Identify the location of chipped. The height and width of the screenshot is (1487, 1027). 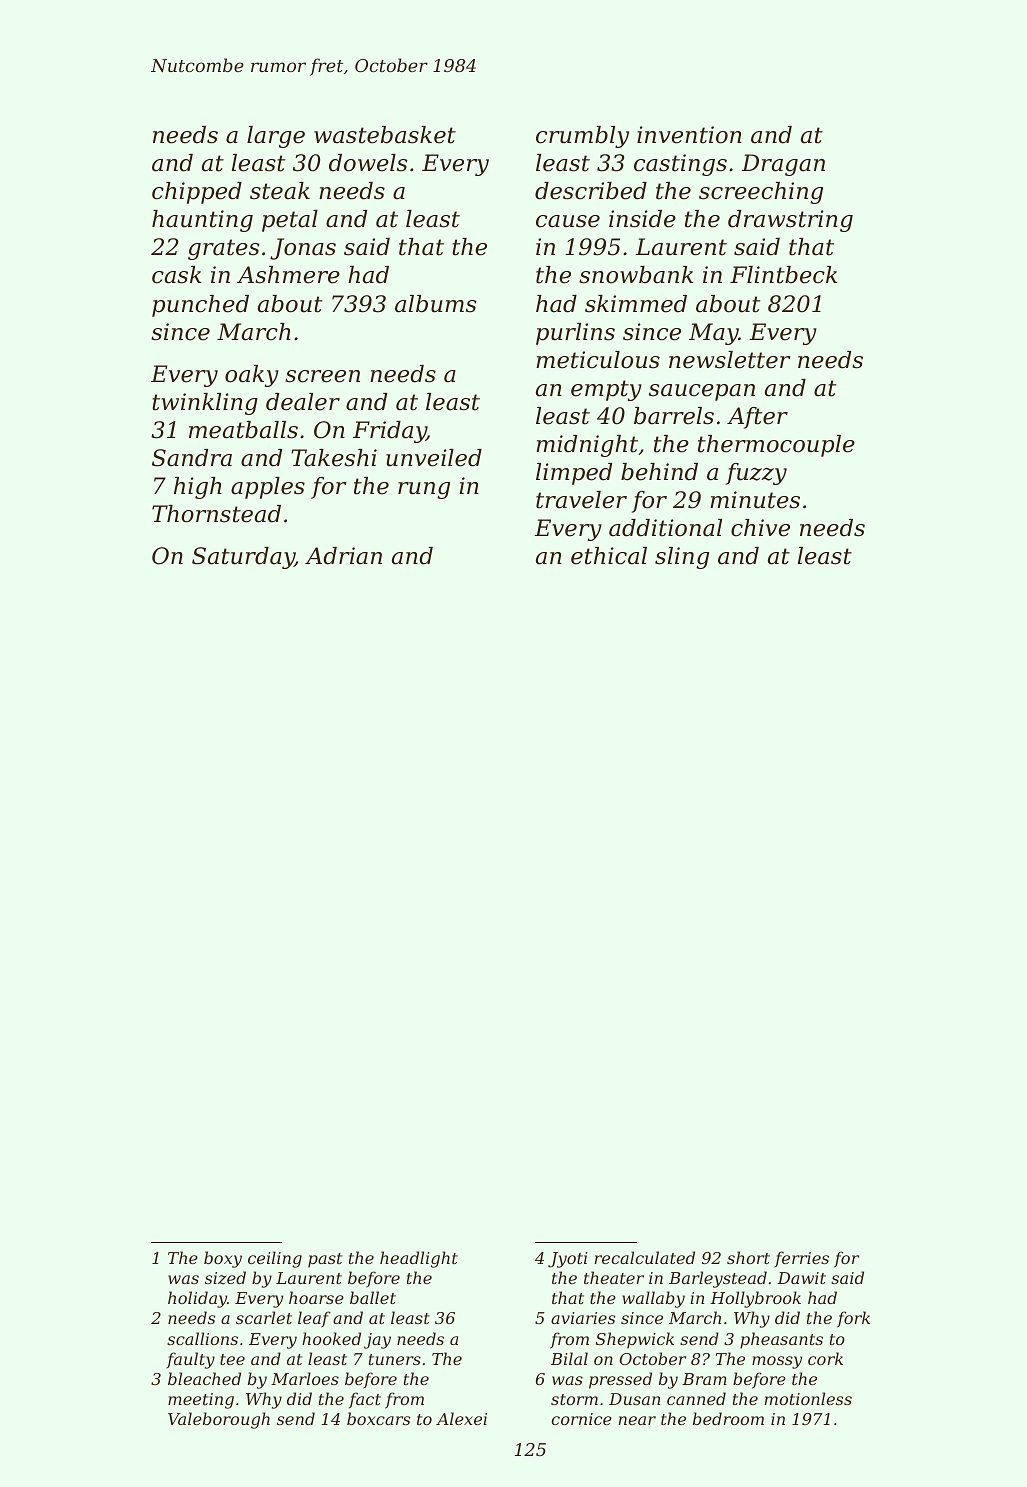
(197, 193).
